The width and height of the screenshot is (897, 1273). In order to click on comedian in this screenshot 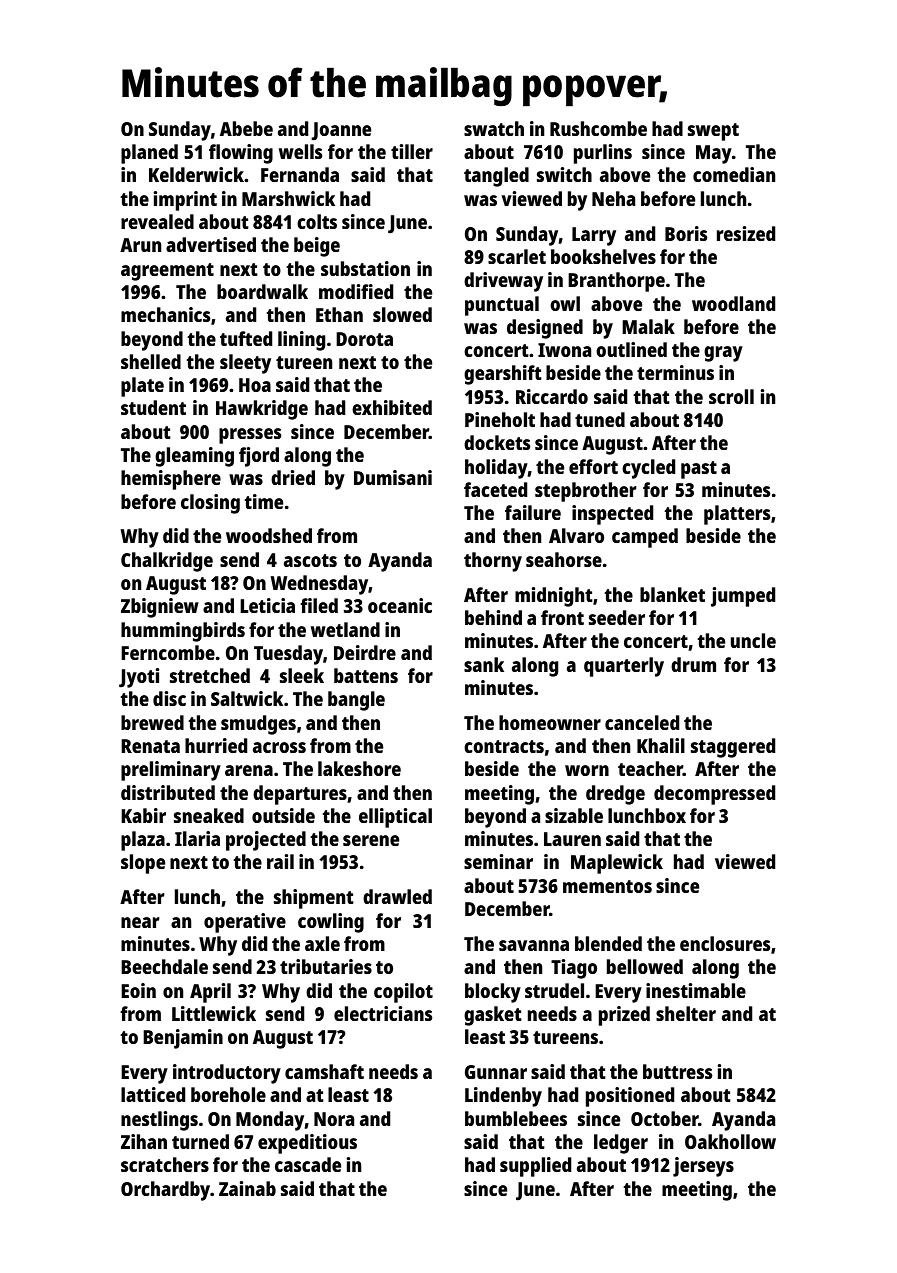, I will do `click(734, 174)`.
